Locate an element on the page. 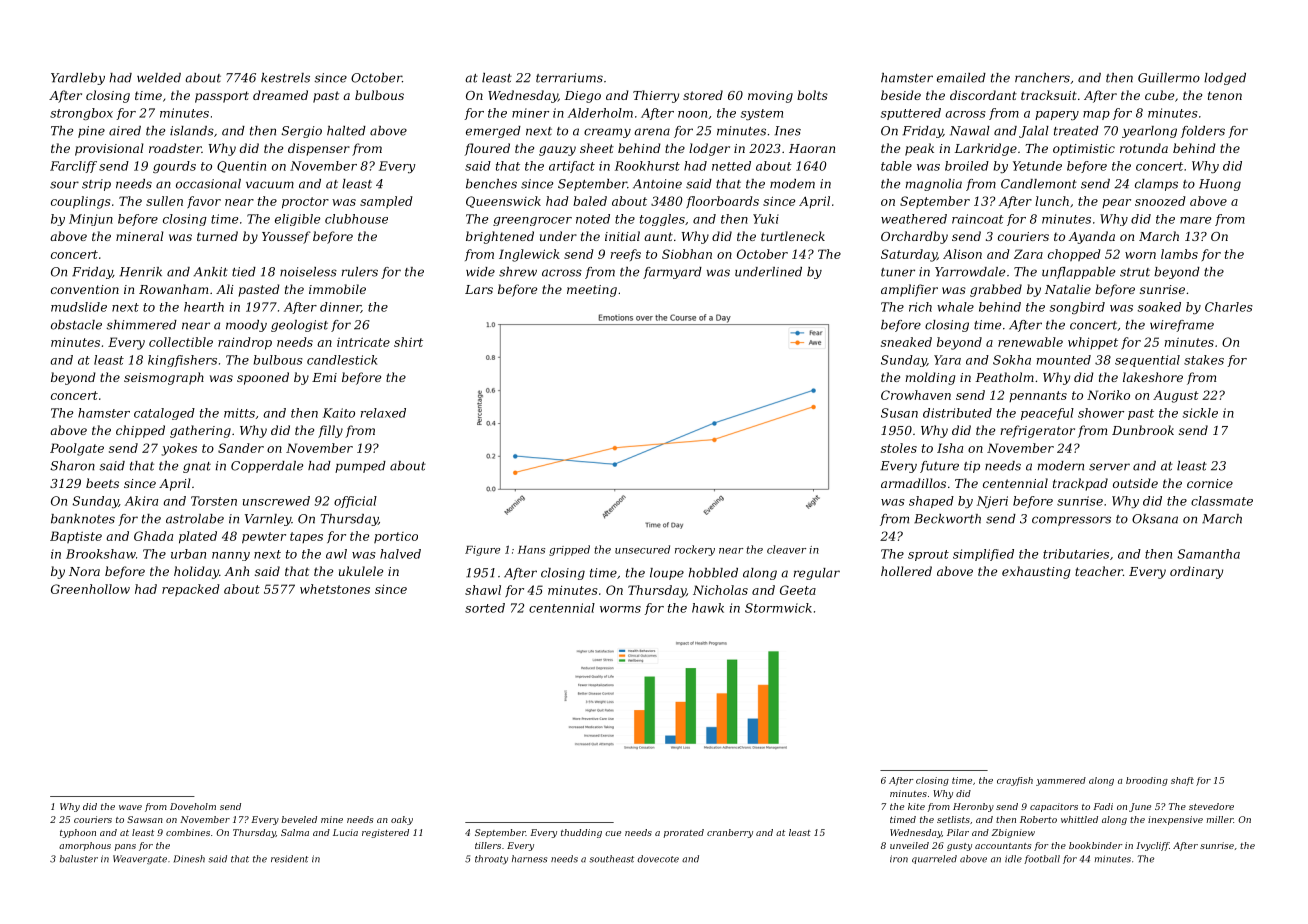 Image resolution: width=1308 pixels, height=924 pixels. hawk is located at coordinates (708, 608).
